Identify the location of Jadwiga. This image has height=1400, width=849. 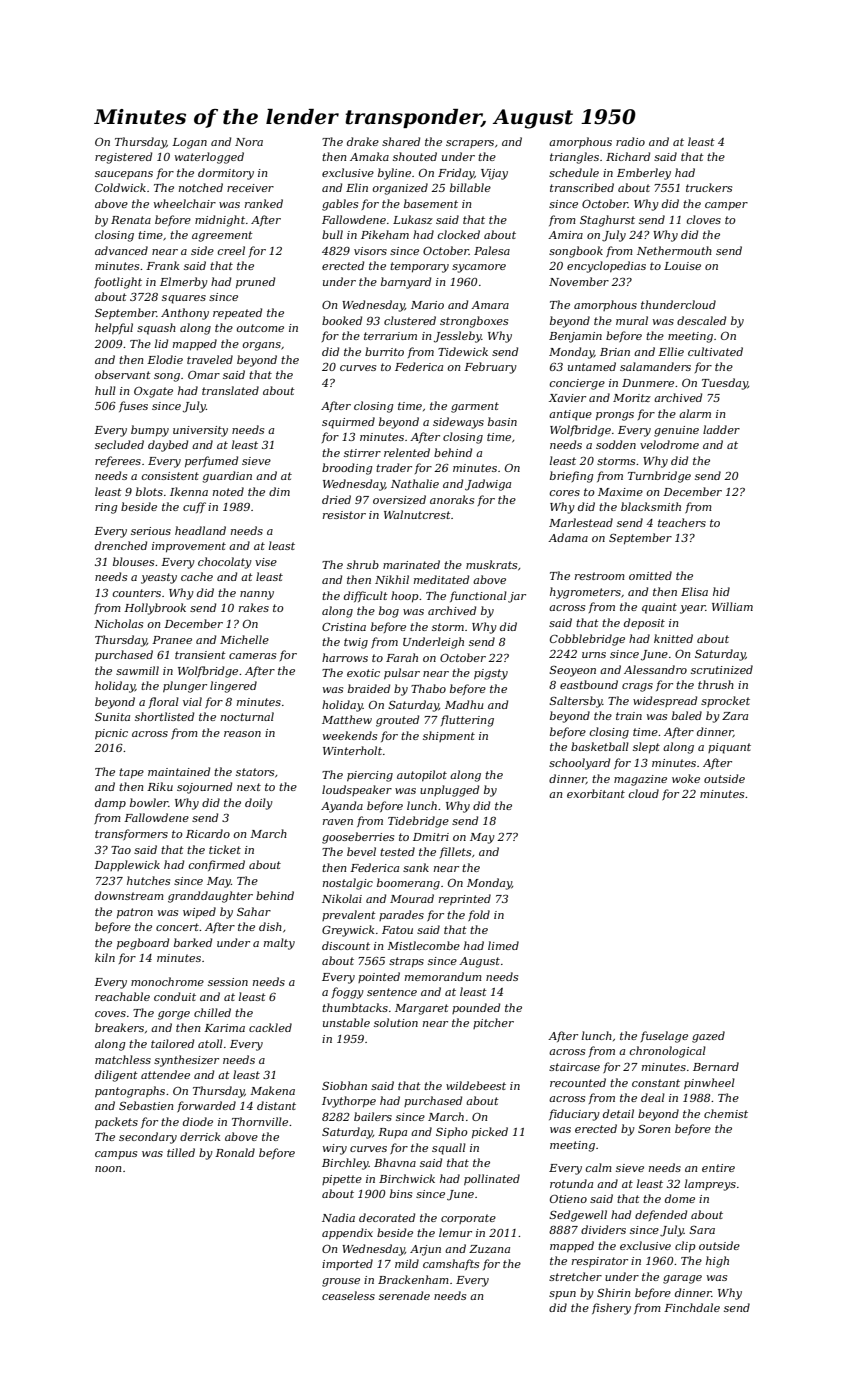
(488, 485).
